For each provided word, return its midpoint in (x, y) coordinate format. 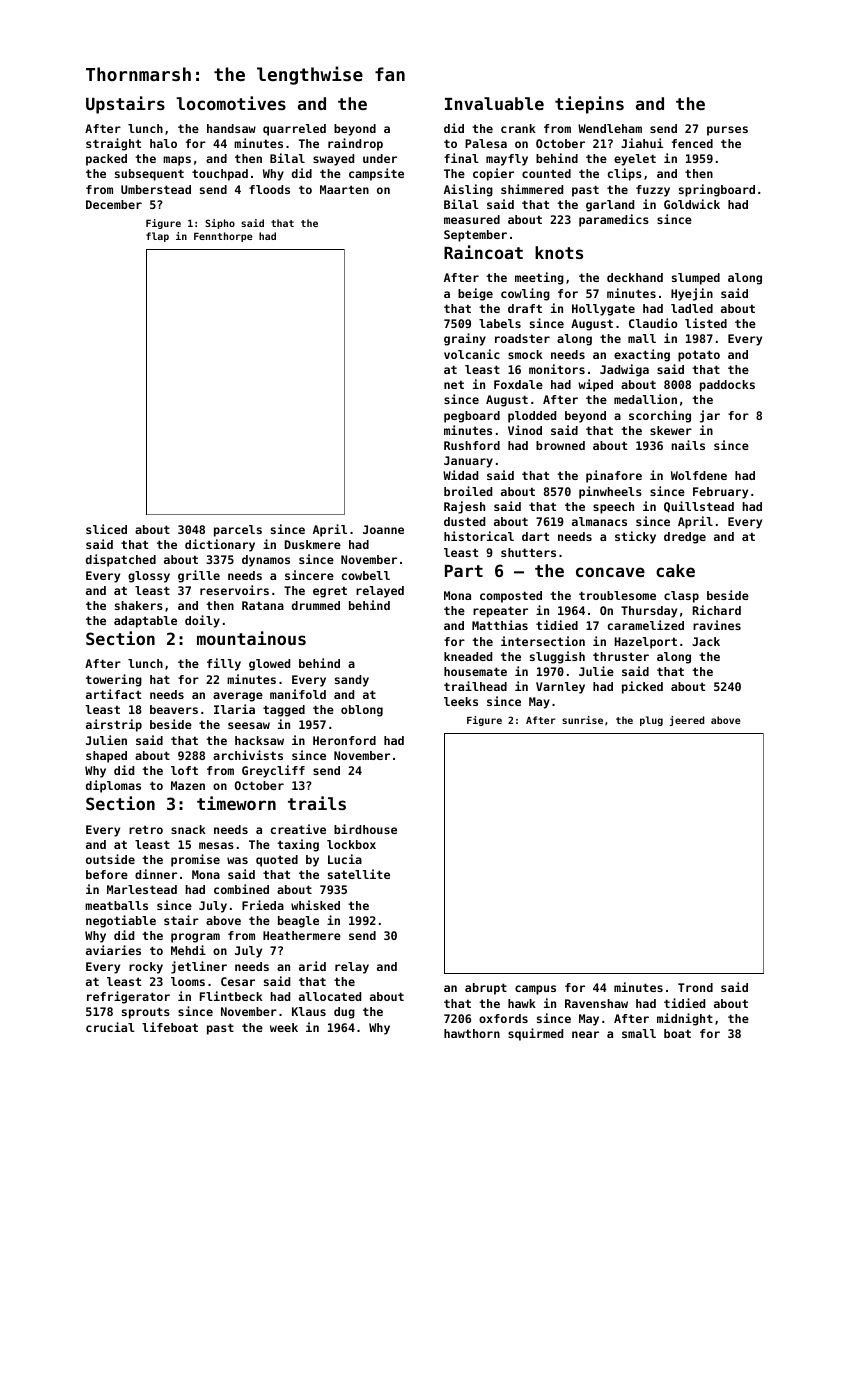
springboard (717, 190)
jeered (686, 721)
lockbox (351, 844)
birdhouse (365, 829)
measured (472, 219)
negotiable (121, 921)
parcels (238, 531)
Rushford (472, 445)
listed (706, 323)
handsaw (231, 128)
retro (146, 829)
